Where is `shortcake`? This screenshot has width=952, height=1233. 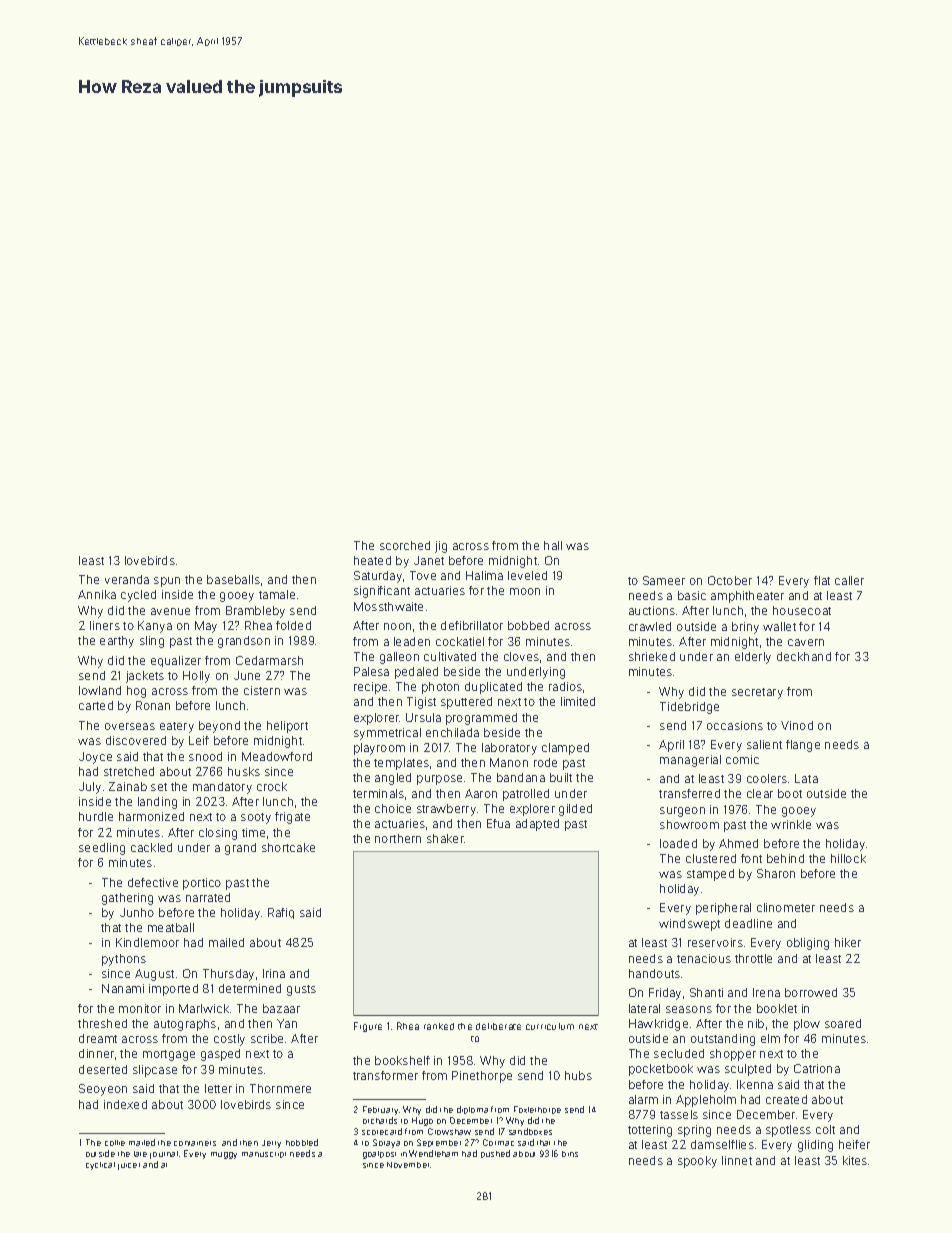 shortcake is located at coordinates (288, 847).
